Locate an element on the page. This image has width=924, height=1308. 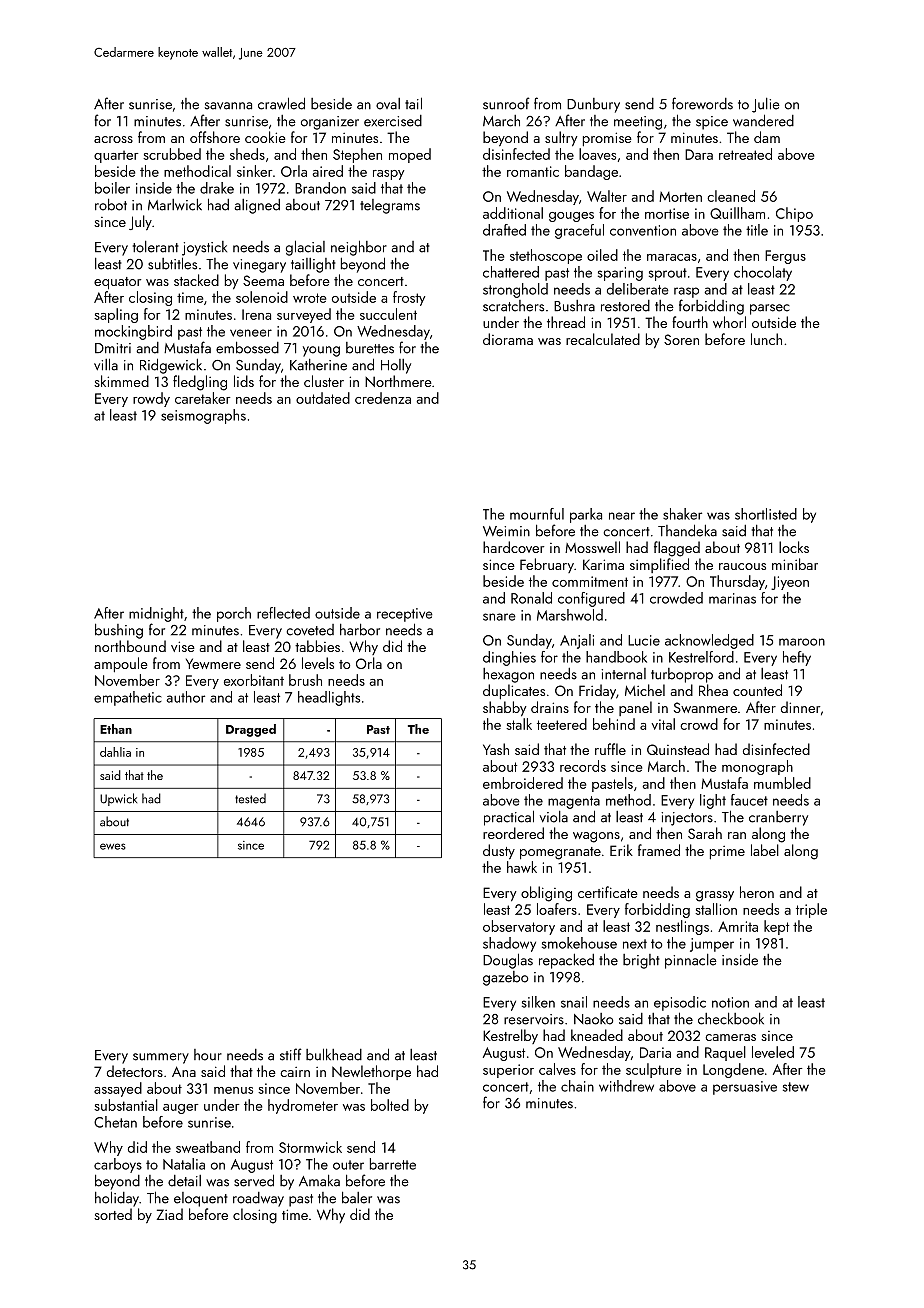
detectors is located at coordinates (135, 1071).
